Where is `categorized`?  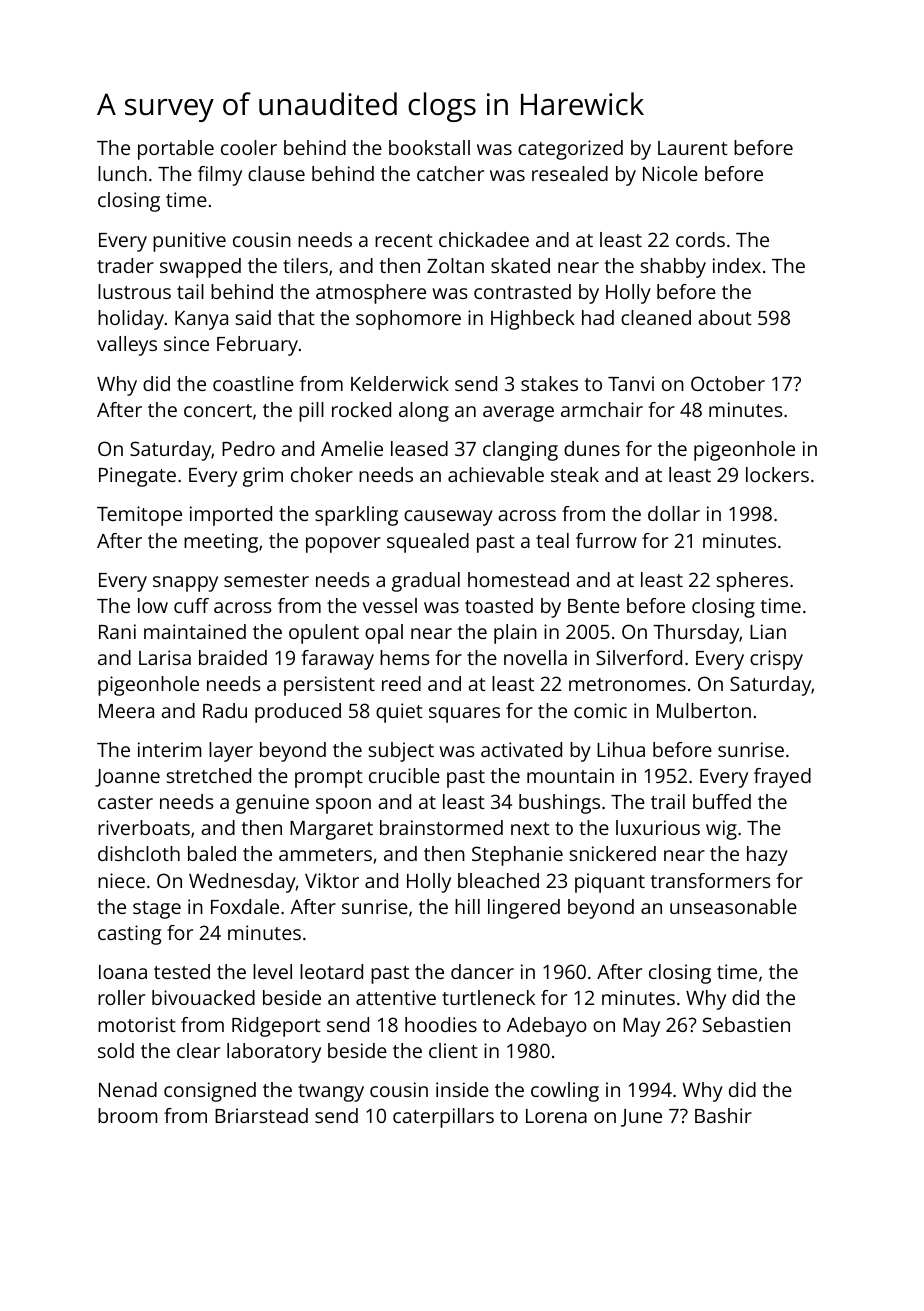
categorized is located at coordinates (570, 150).
